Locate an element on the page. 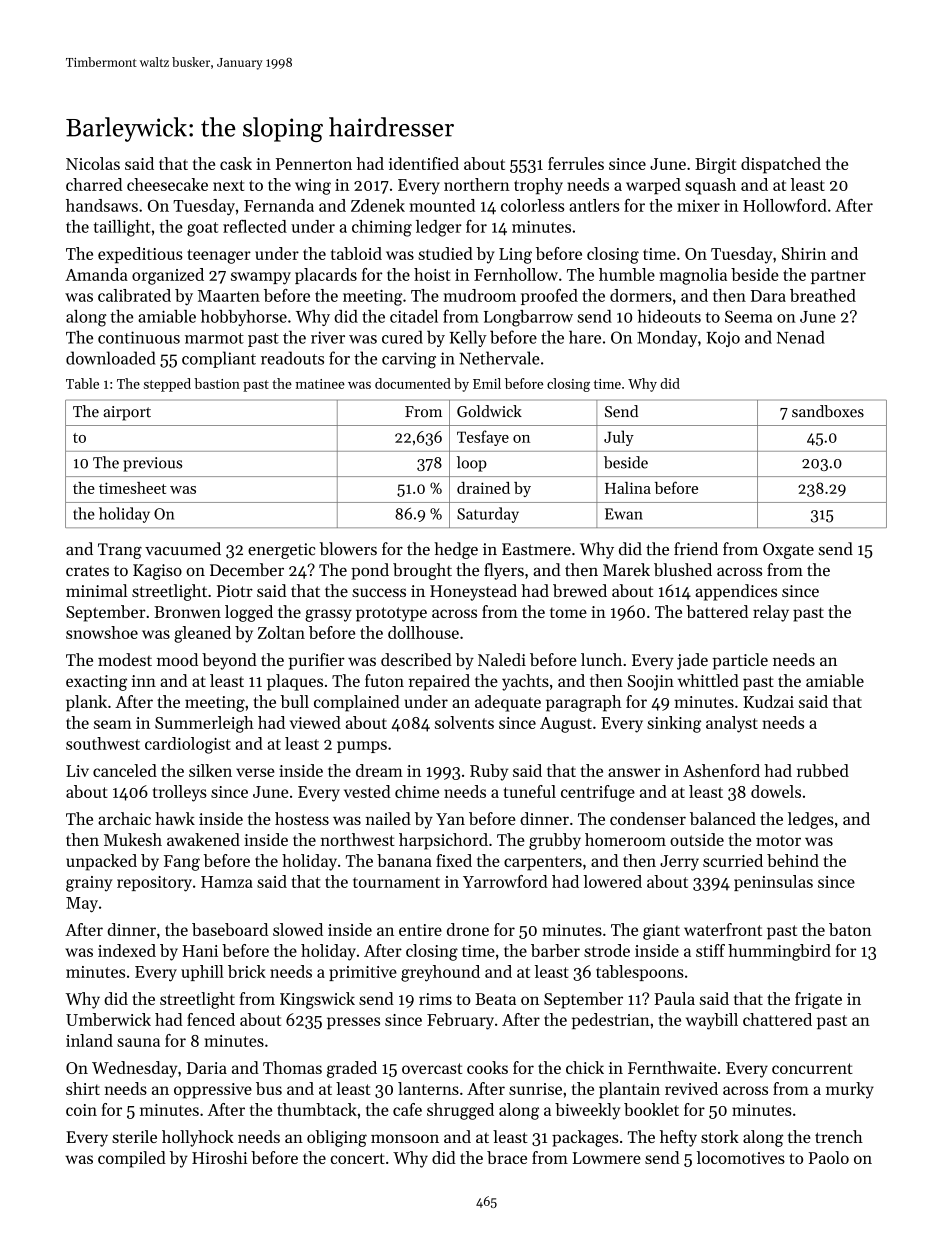 The width and height of the page is (952, 1233). relay is located at coordinates (771, 613).
